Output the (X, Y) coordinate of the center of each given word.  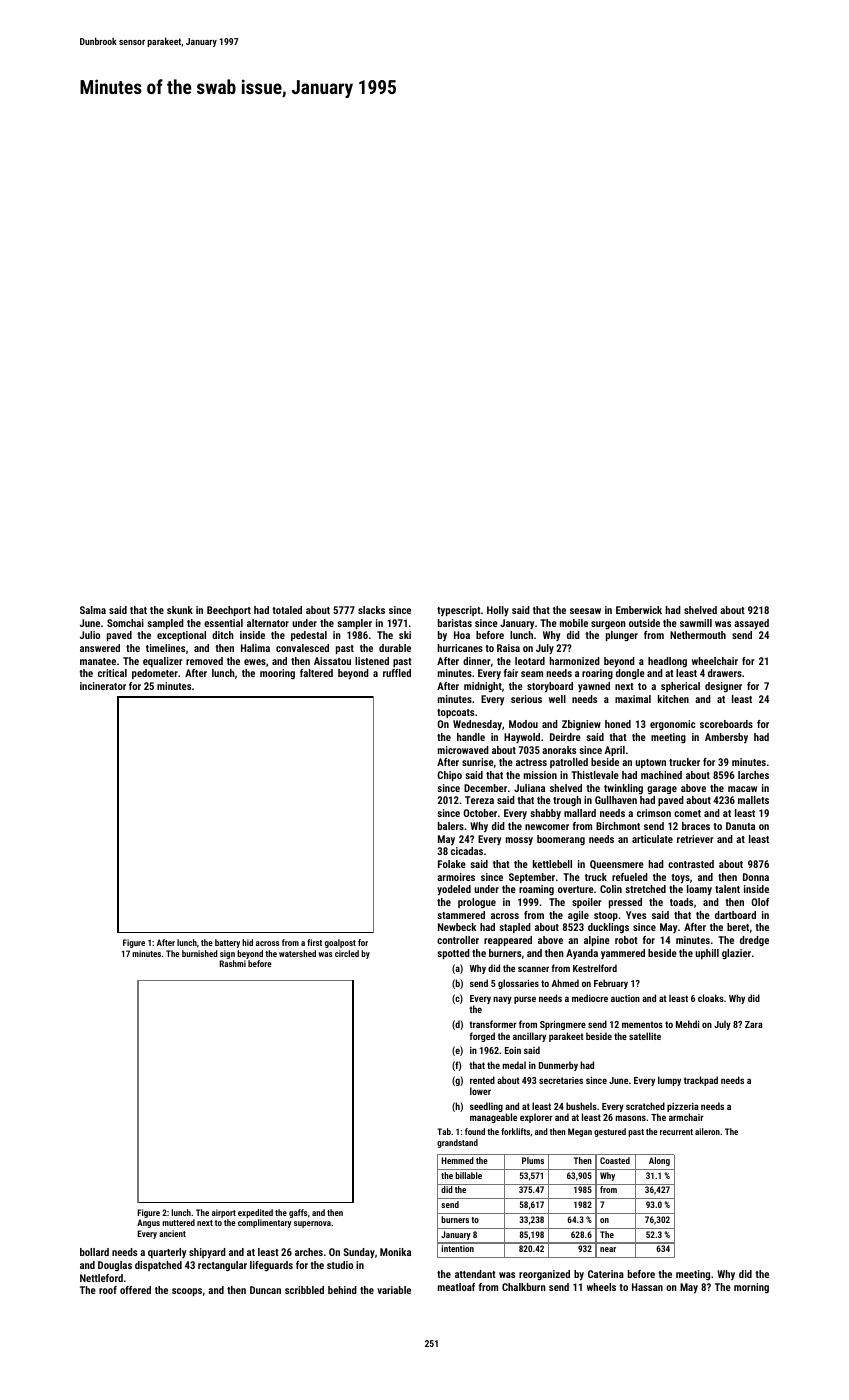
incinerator (103, 686)
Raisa (508, 648)
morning (751, 1288)
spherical (680, 687)
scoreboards (726, 724)
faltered (316, 673)
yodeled (454, 890)
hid (247, 942)
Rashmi (233, 963)
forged (482, 1037)
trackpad (701, 1081)
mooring (277, 674)
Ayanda (582, 954)
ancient (172, 1233)
